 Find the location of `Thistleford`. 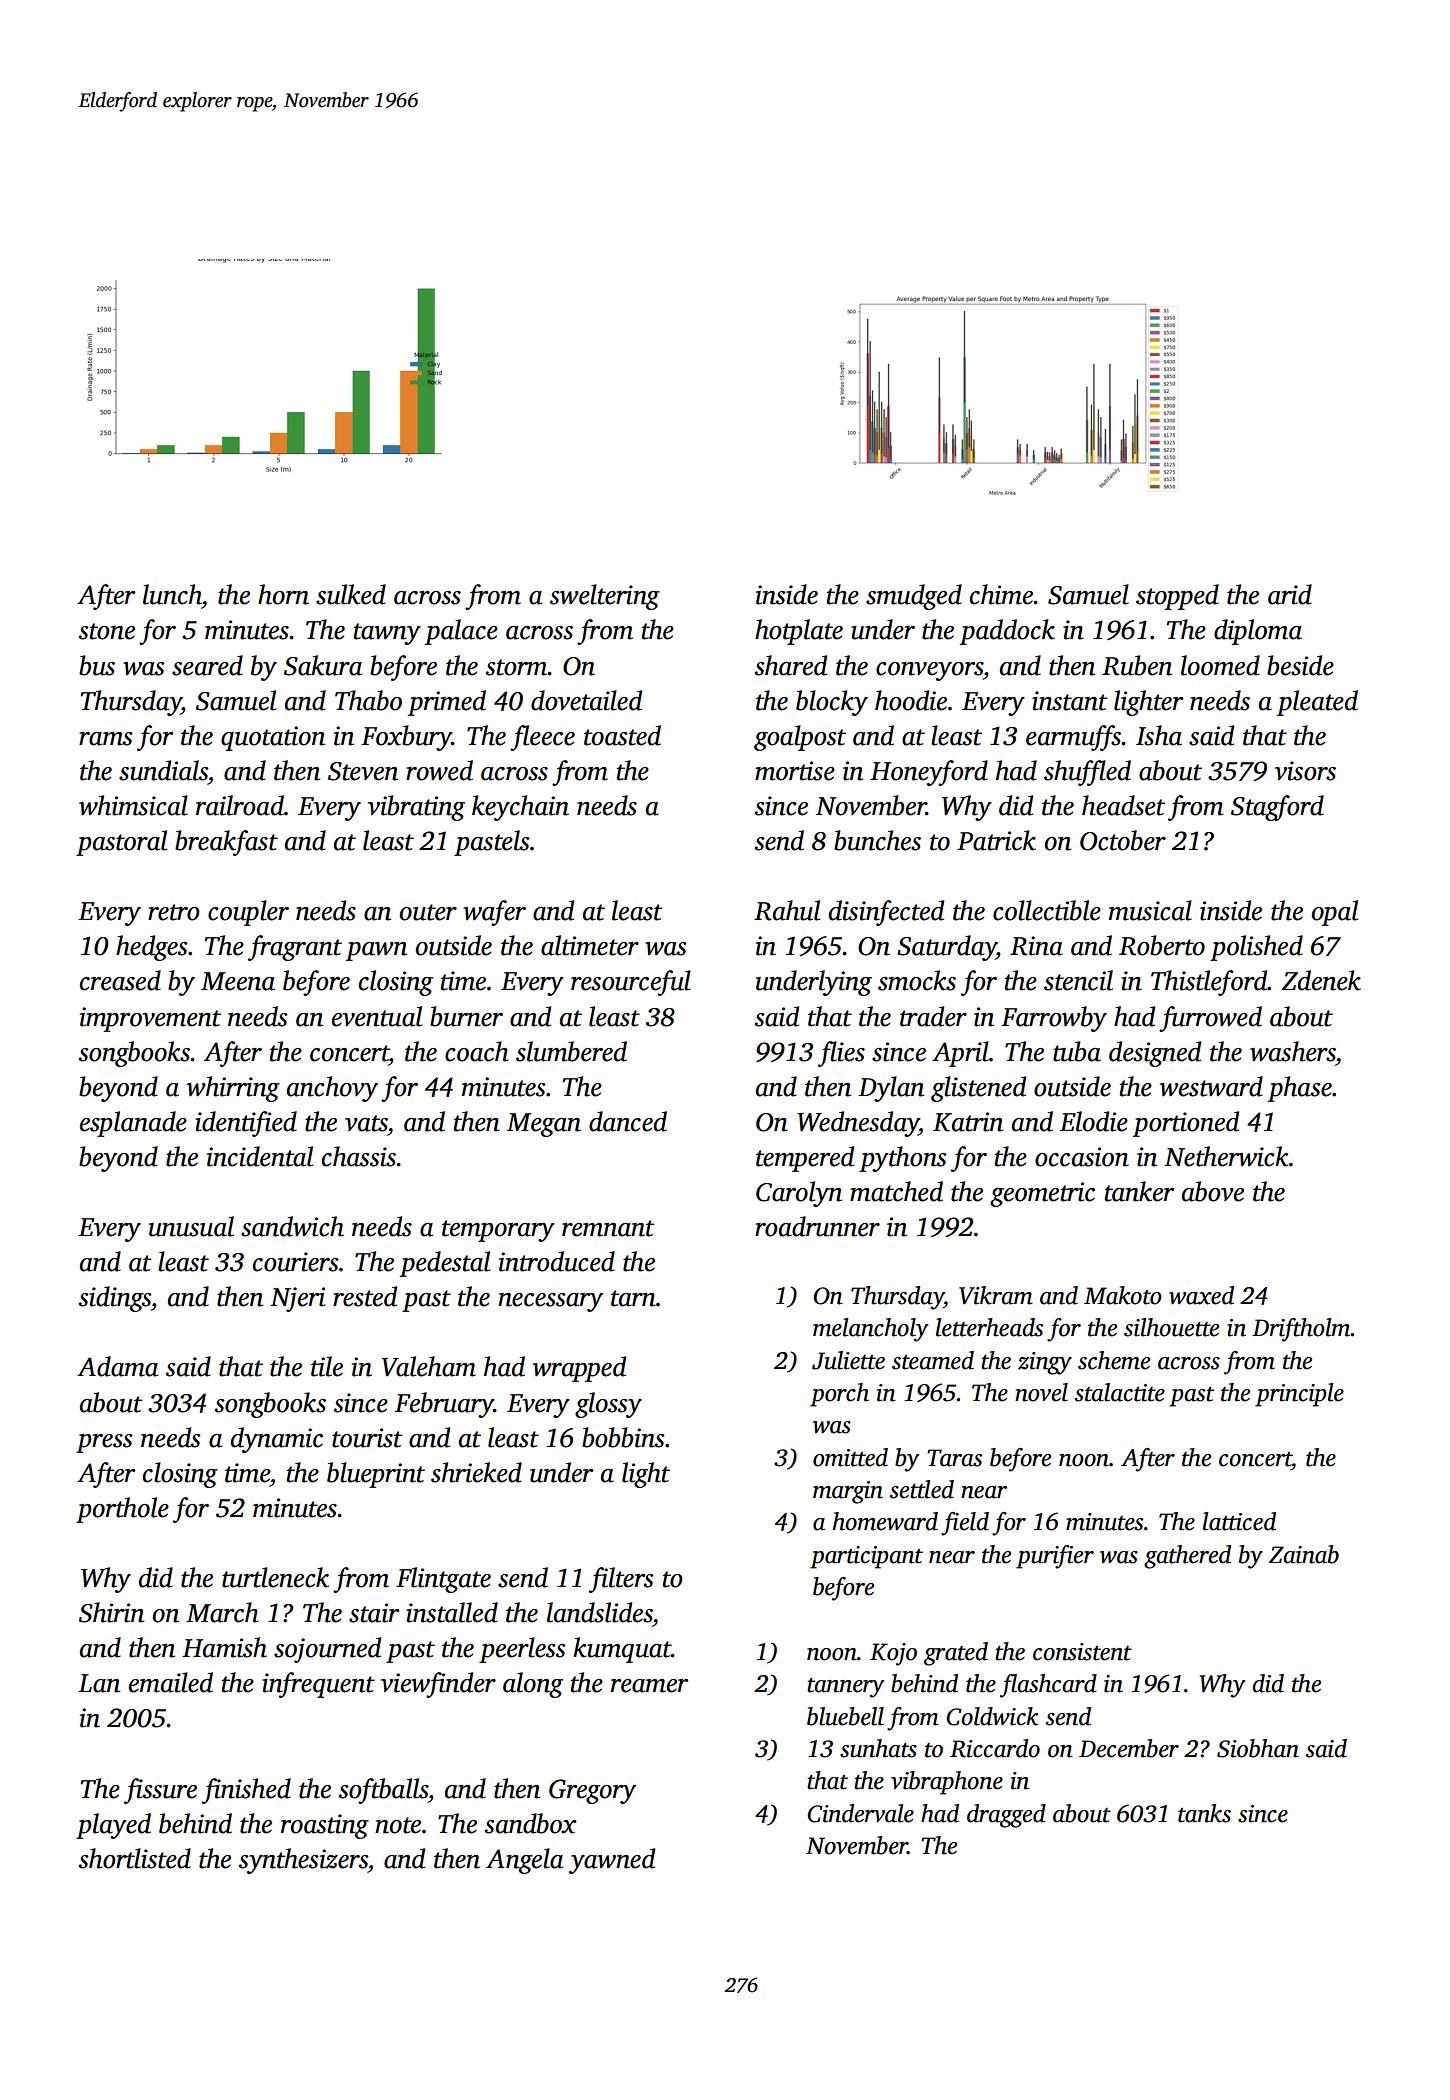

Thistleford is located at coordinates (1209, 983).
